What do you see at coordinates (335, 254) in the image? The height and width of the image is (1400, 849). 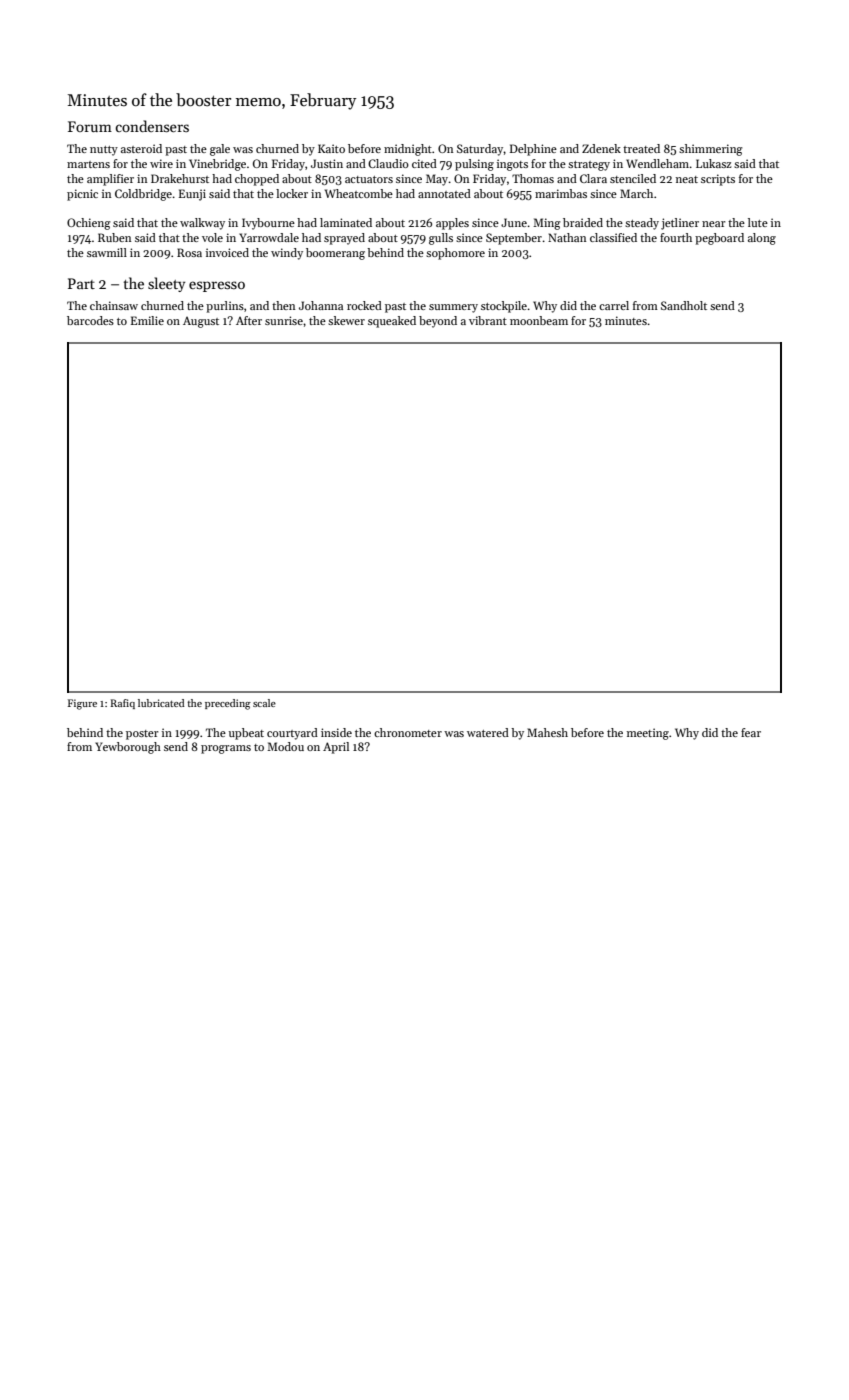 I see `boomerang` at bounding box center [335, 254].
